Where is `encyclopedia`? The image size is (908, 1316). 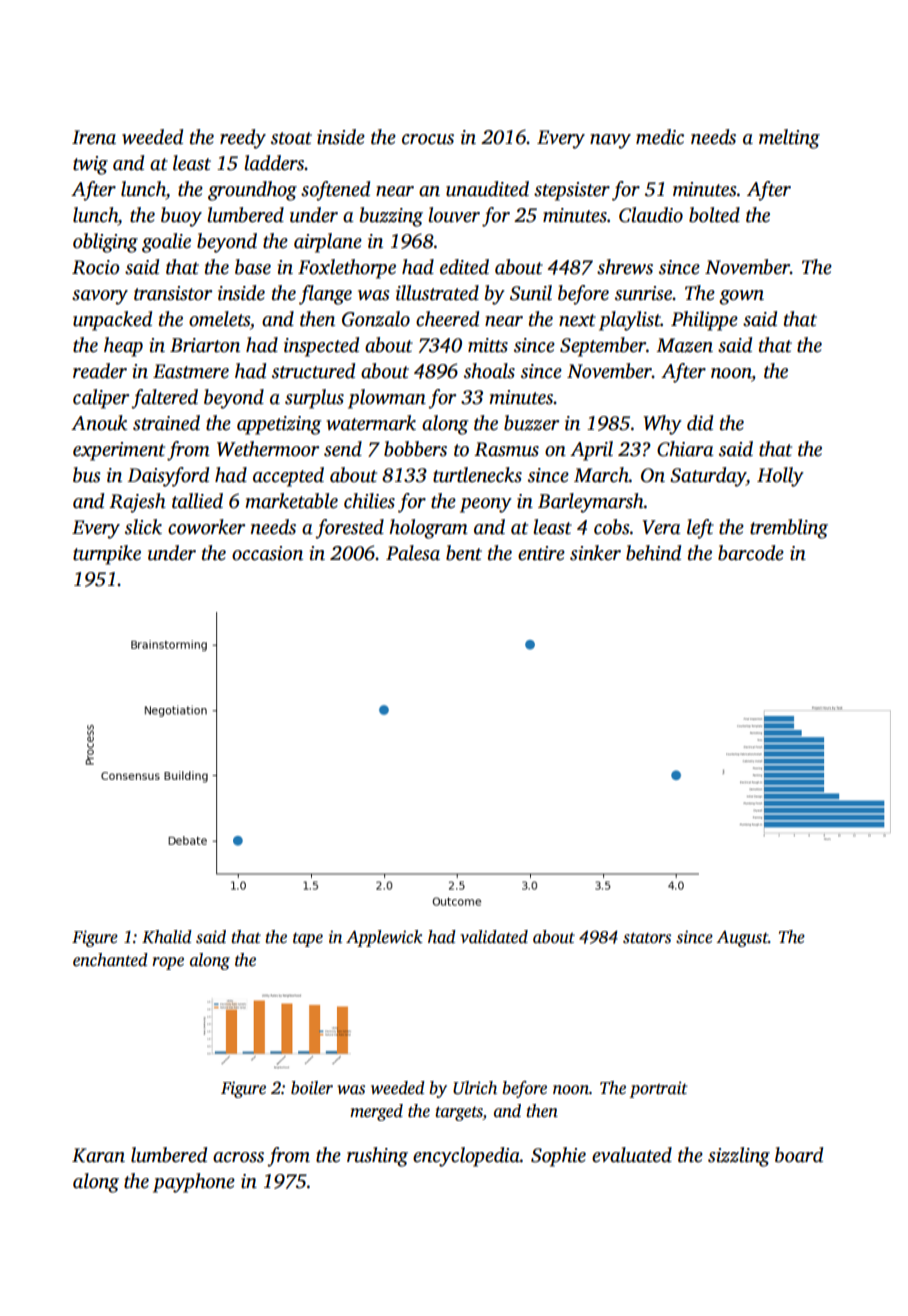
encyclopedia is located at coordinates (466, 1157).
